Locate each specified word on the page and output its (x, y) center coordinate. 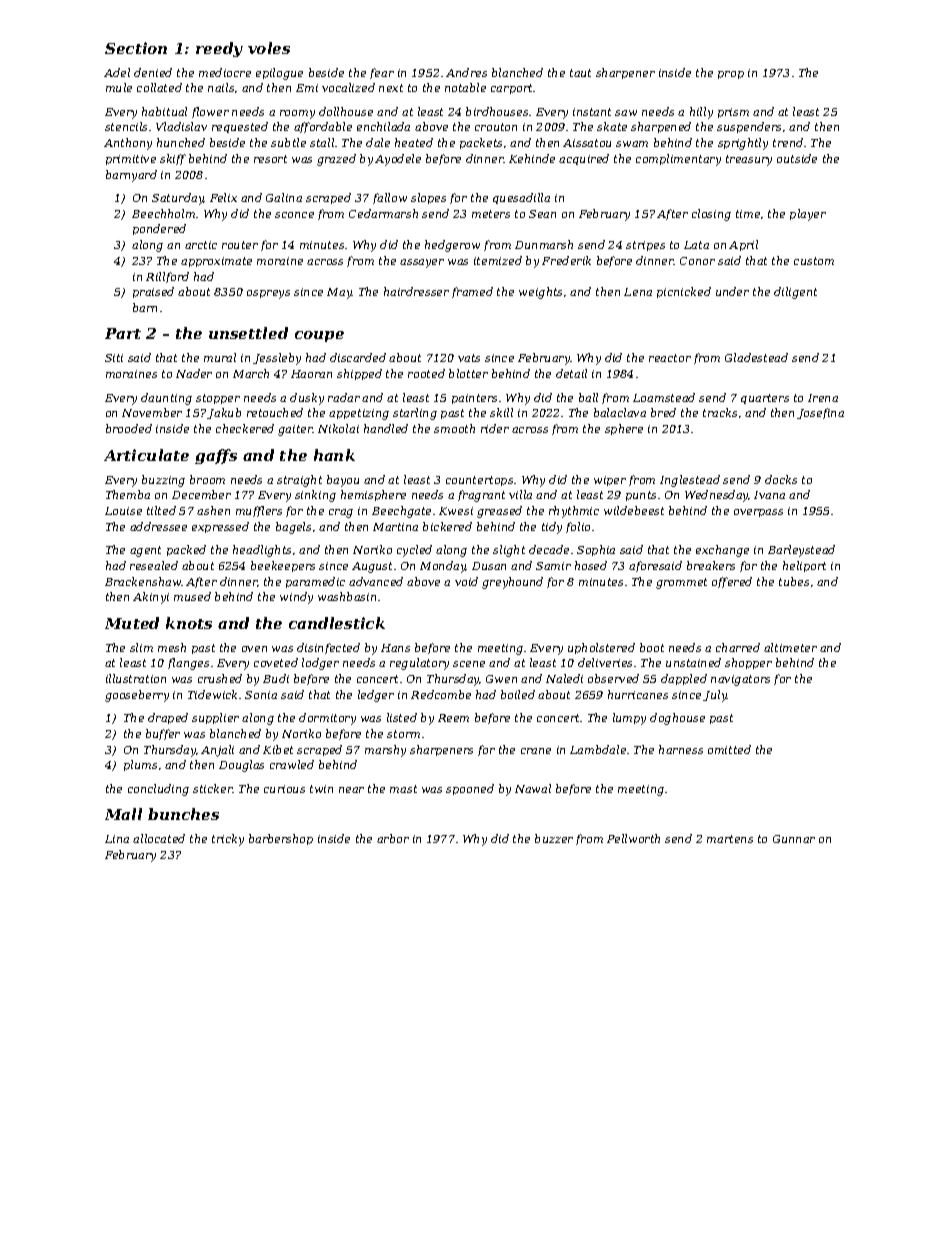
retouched (275, 412)
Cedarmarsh (383, 213)
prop (731, 75)
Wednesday (717, 496)
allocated (159, 838)
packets (481, 143)
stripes (645, 246)
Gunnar (794, 839)
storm (403, 734)
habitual (164, 111)
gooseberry (137, 696)
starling (415, 414)
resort (270, 159)
